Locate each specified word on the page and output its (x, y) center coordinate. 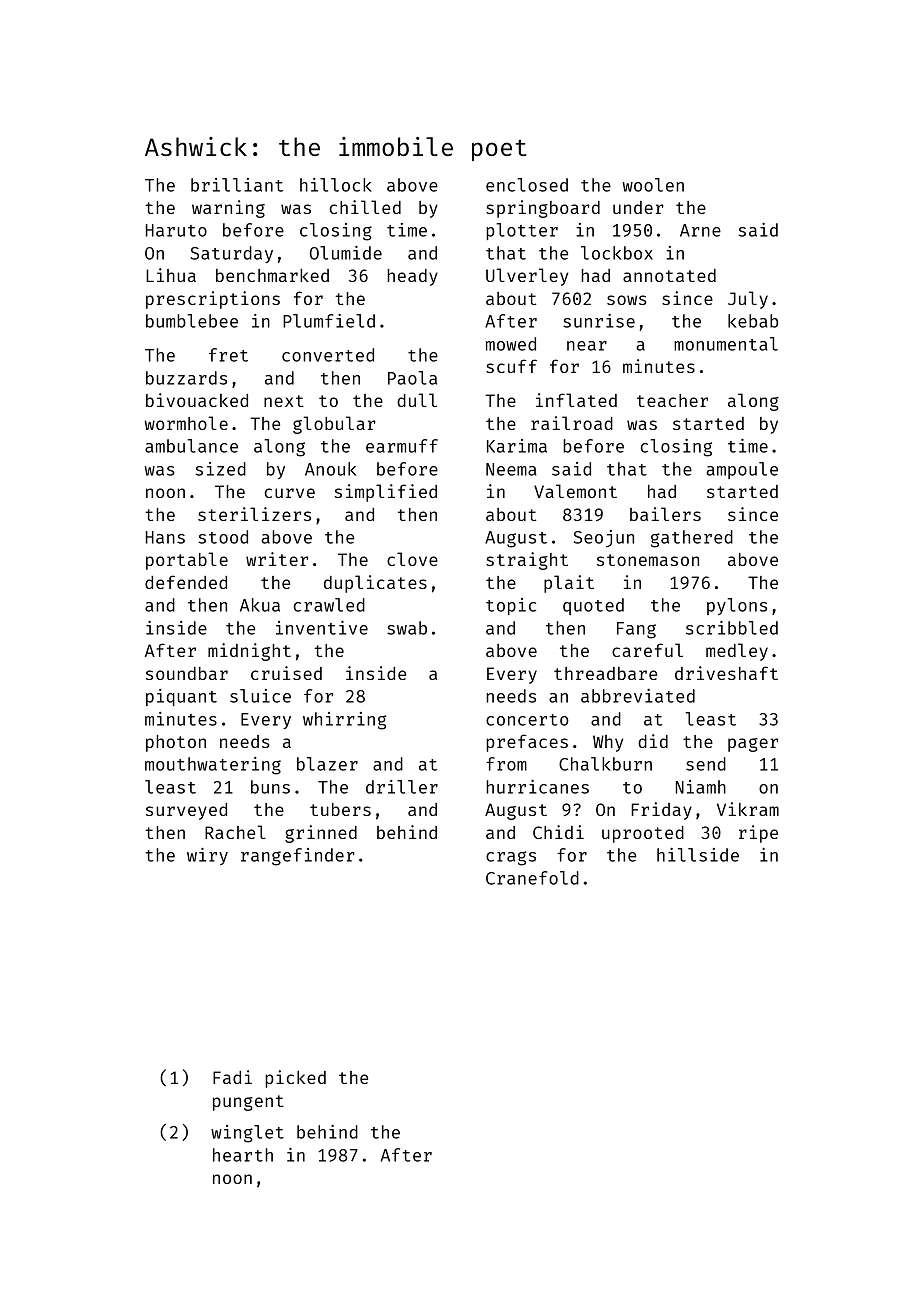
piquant (181, 697)
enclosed (527, 185)
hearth (243, 1155)
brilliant (237, 185)
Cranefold (532, 878)
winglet (247, 1134)
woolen (653, 185)
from (506, 764)
